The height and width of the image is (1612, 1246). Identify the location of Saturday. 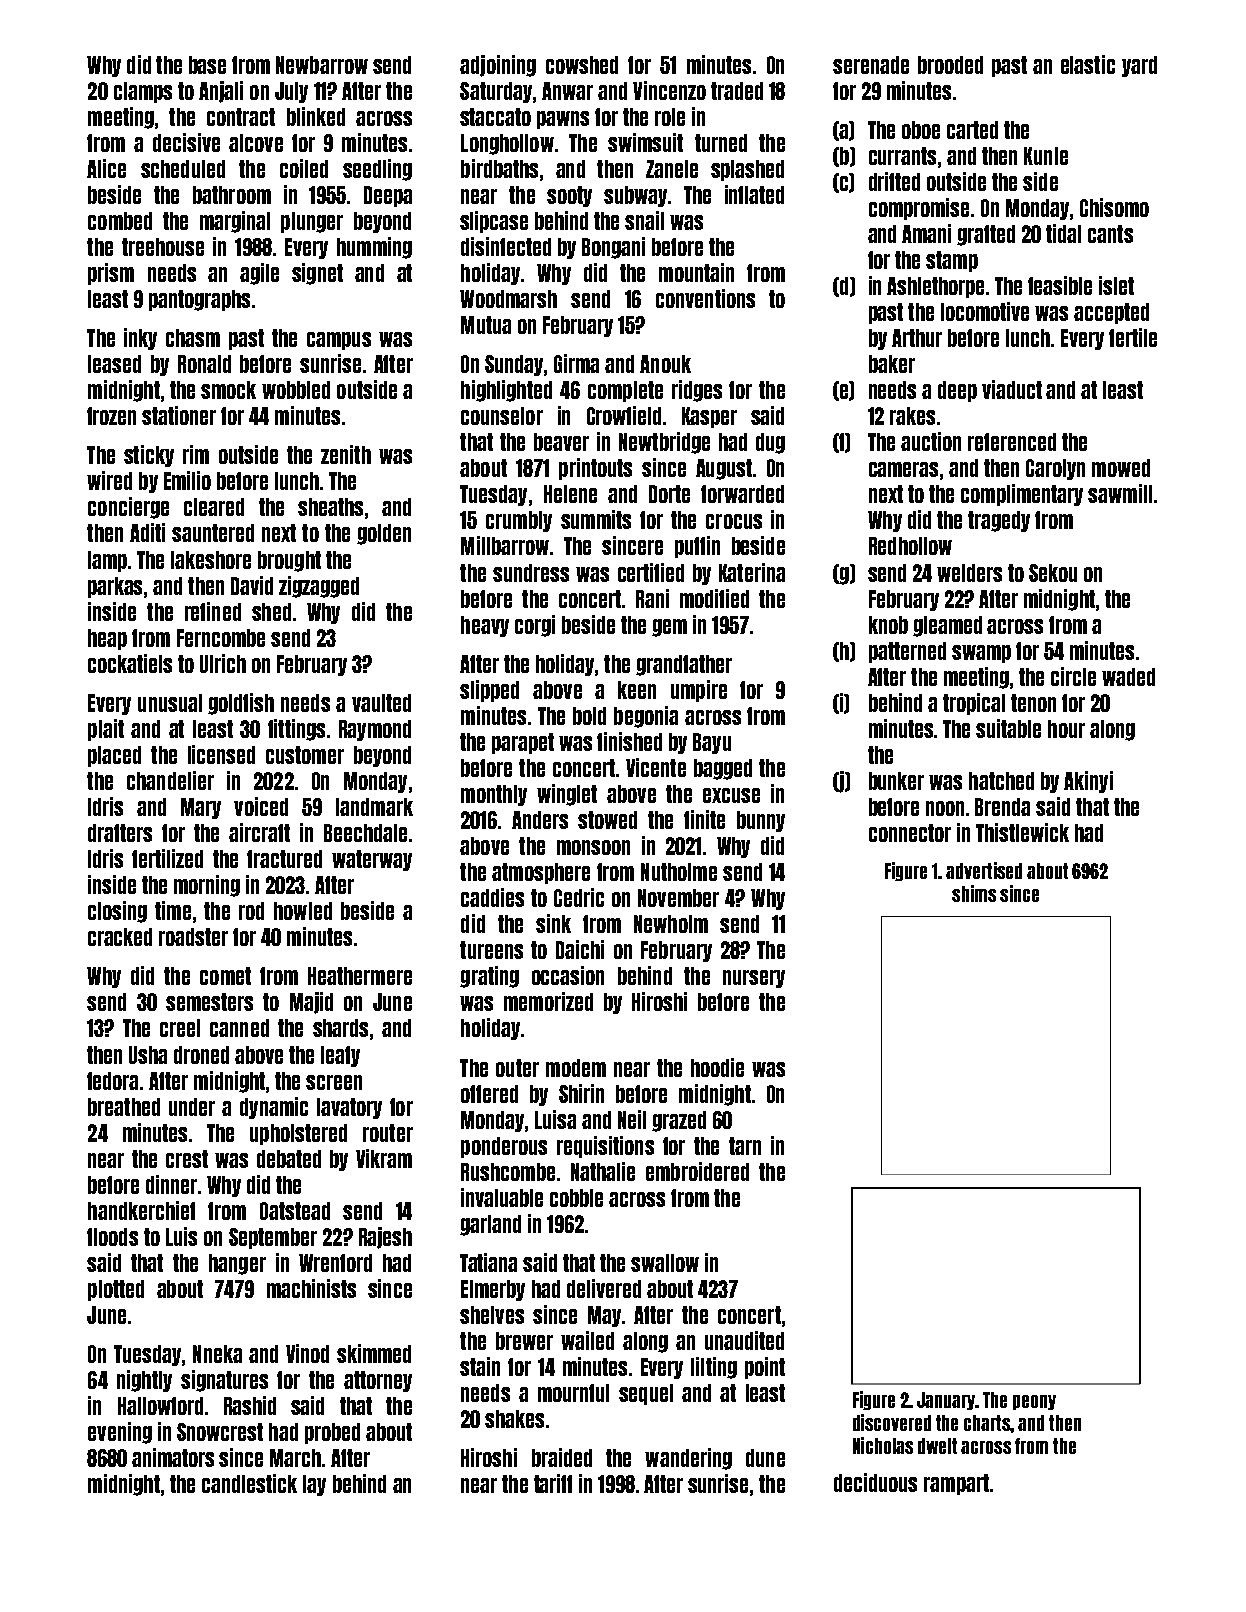
(496, 92).
